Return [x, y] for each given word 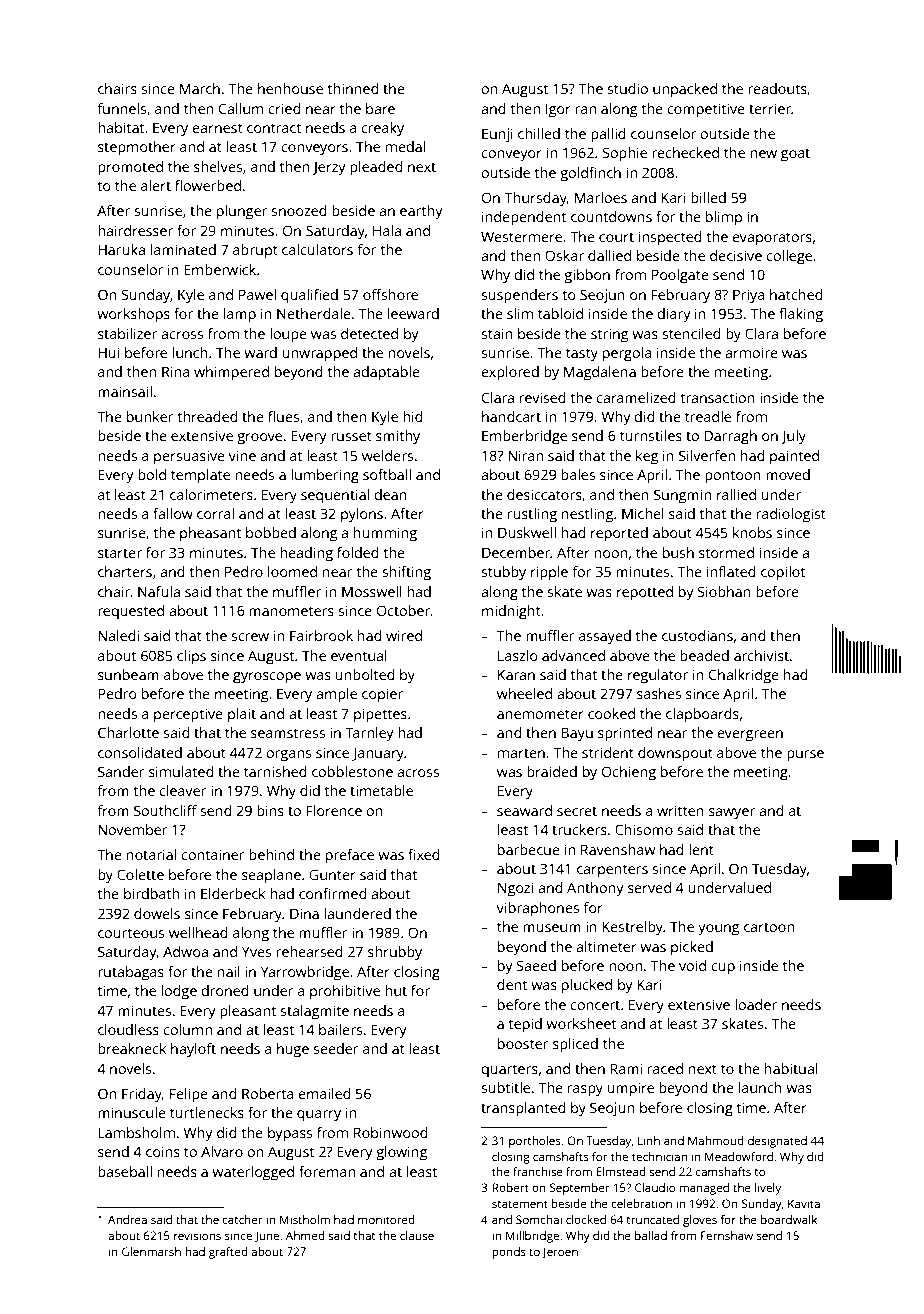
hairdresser [135, 230]
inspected [670, 238]
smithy [398, 437]
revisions [197, 1235]
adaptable [386, 373]
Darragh [730, 437]
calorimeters [211, 494]
